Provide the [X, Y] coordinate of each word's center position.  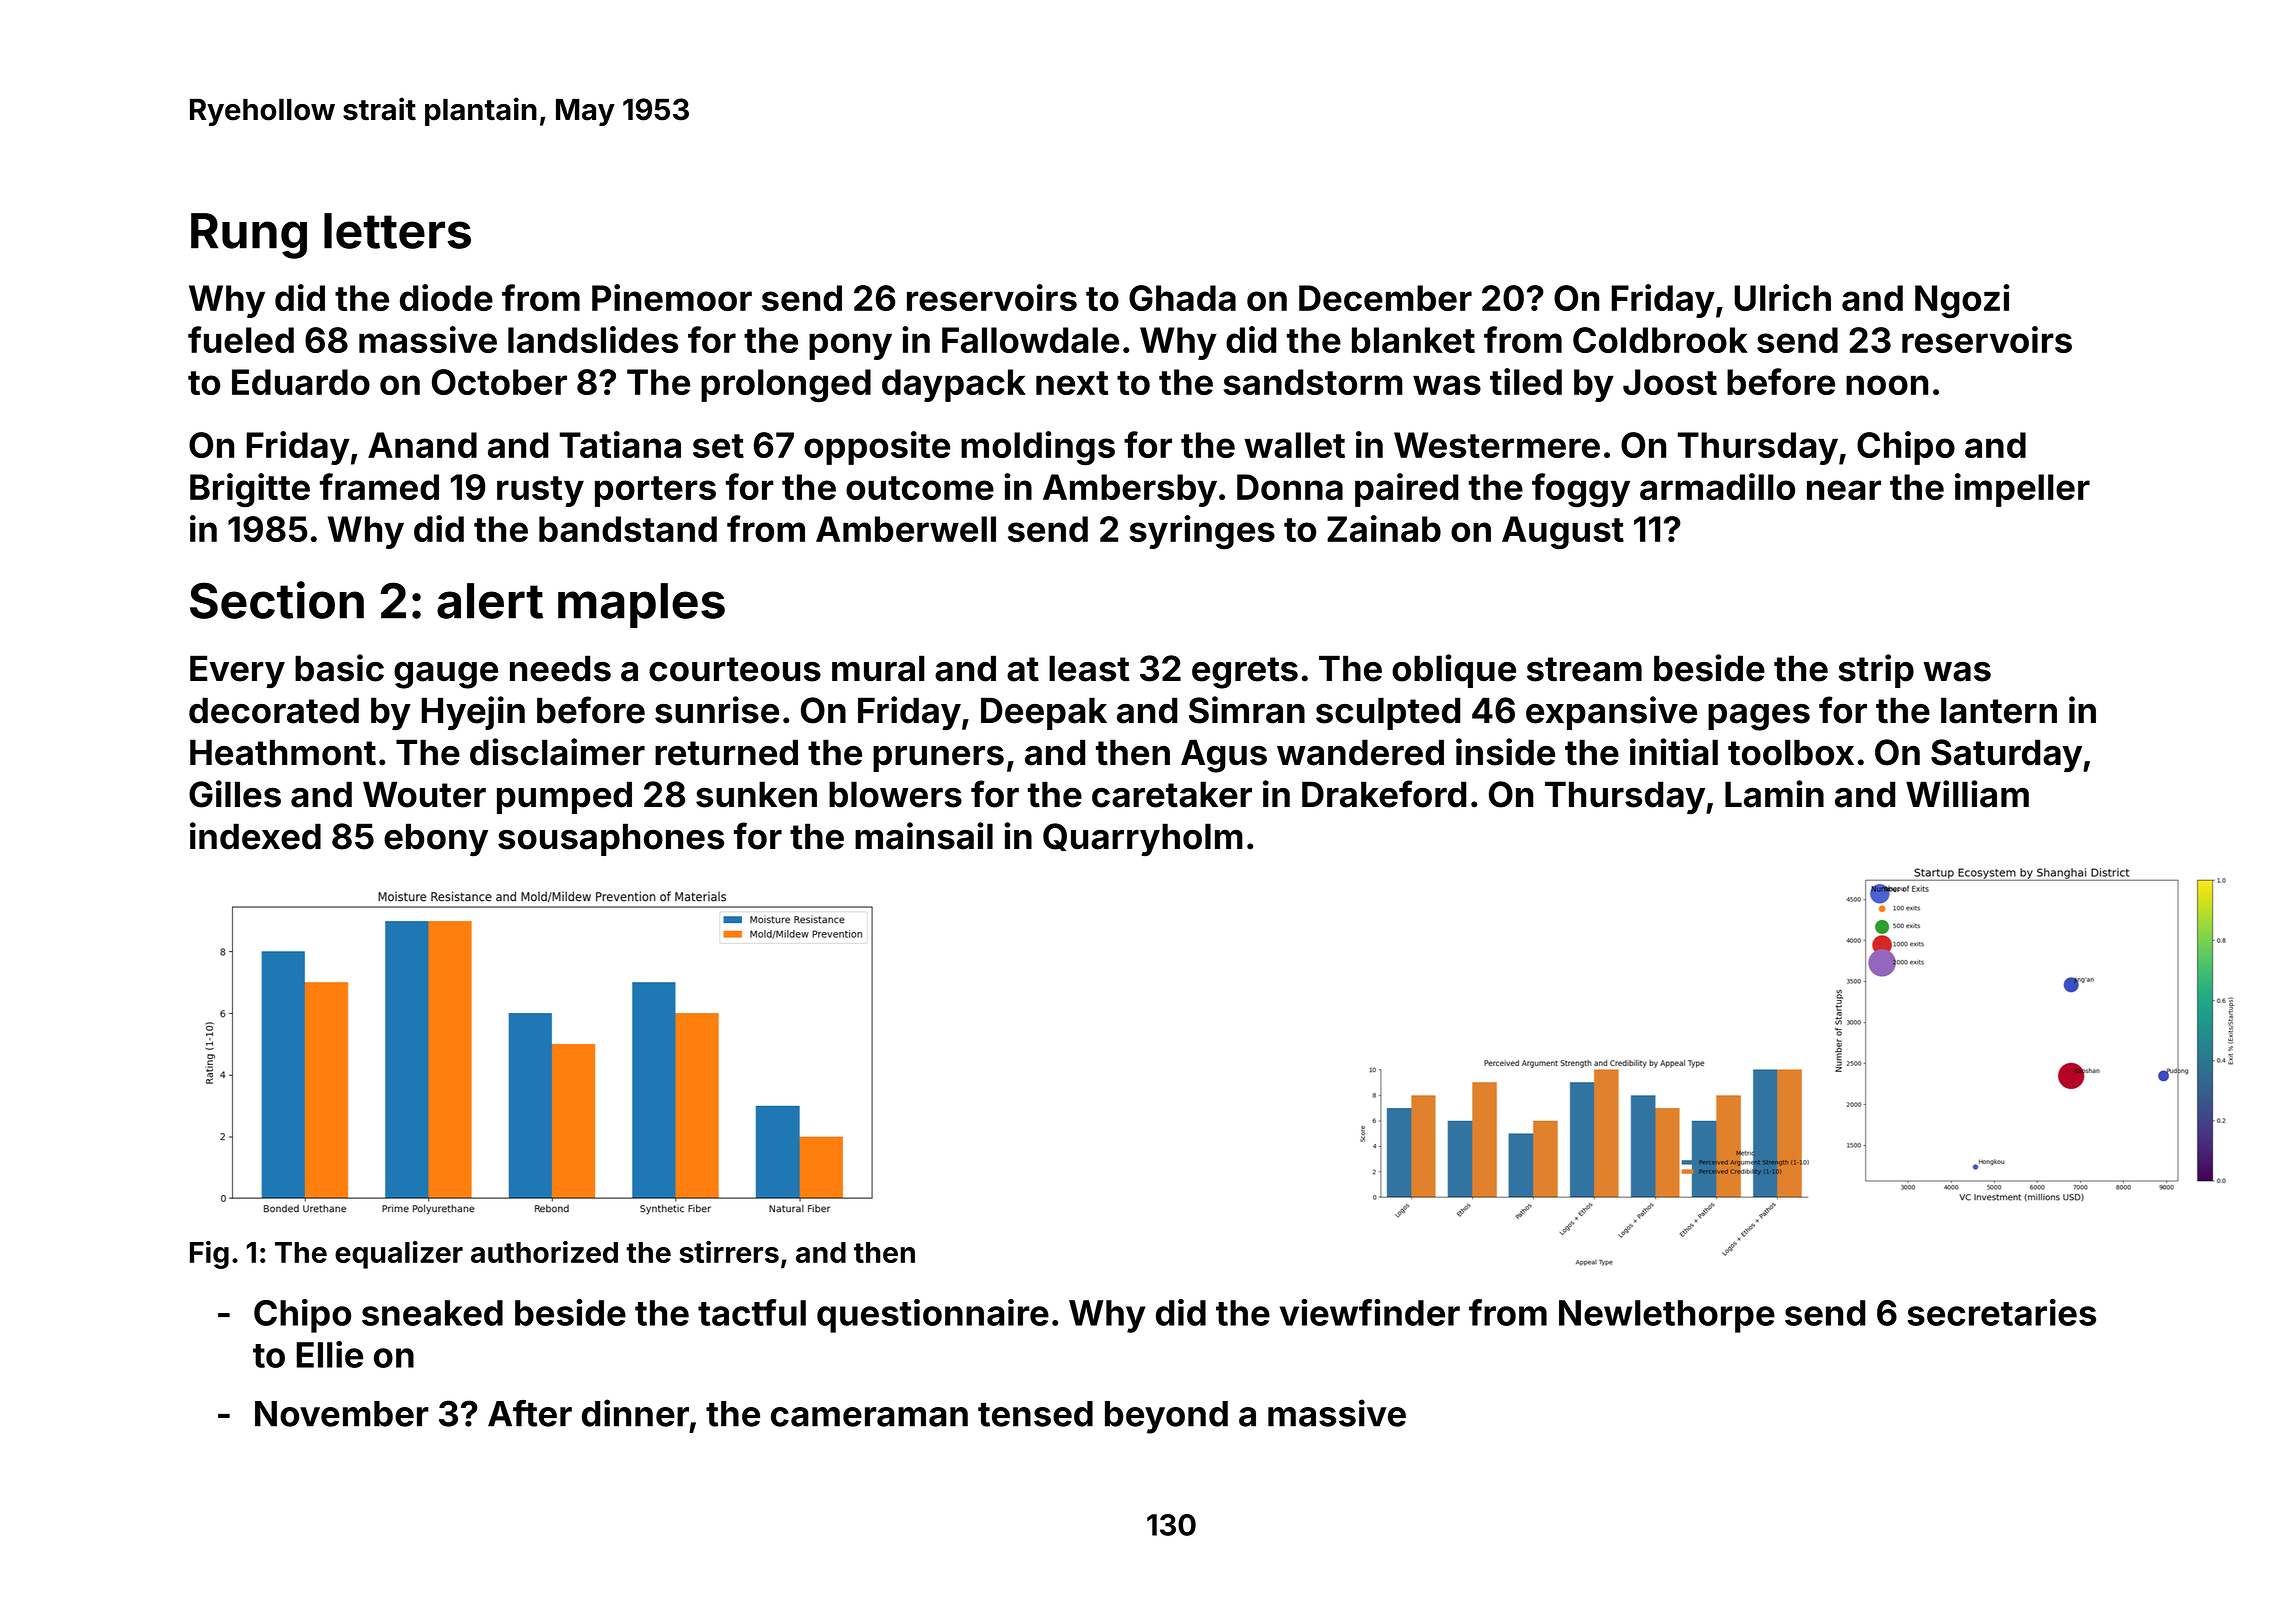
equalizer [399, 1255]
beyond [1166, 1417]
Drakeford [1384, 794]
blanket [1413, 340]
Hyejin [473, 713]
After [530, 1413]
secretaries [2001, 1312]
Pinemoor [672, 297]
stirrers [729, 1252]
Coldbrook [1660, 340]
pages [1759, 717]
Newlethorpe [1667, 1316]
